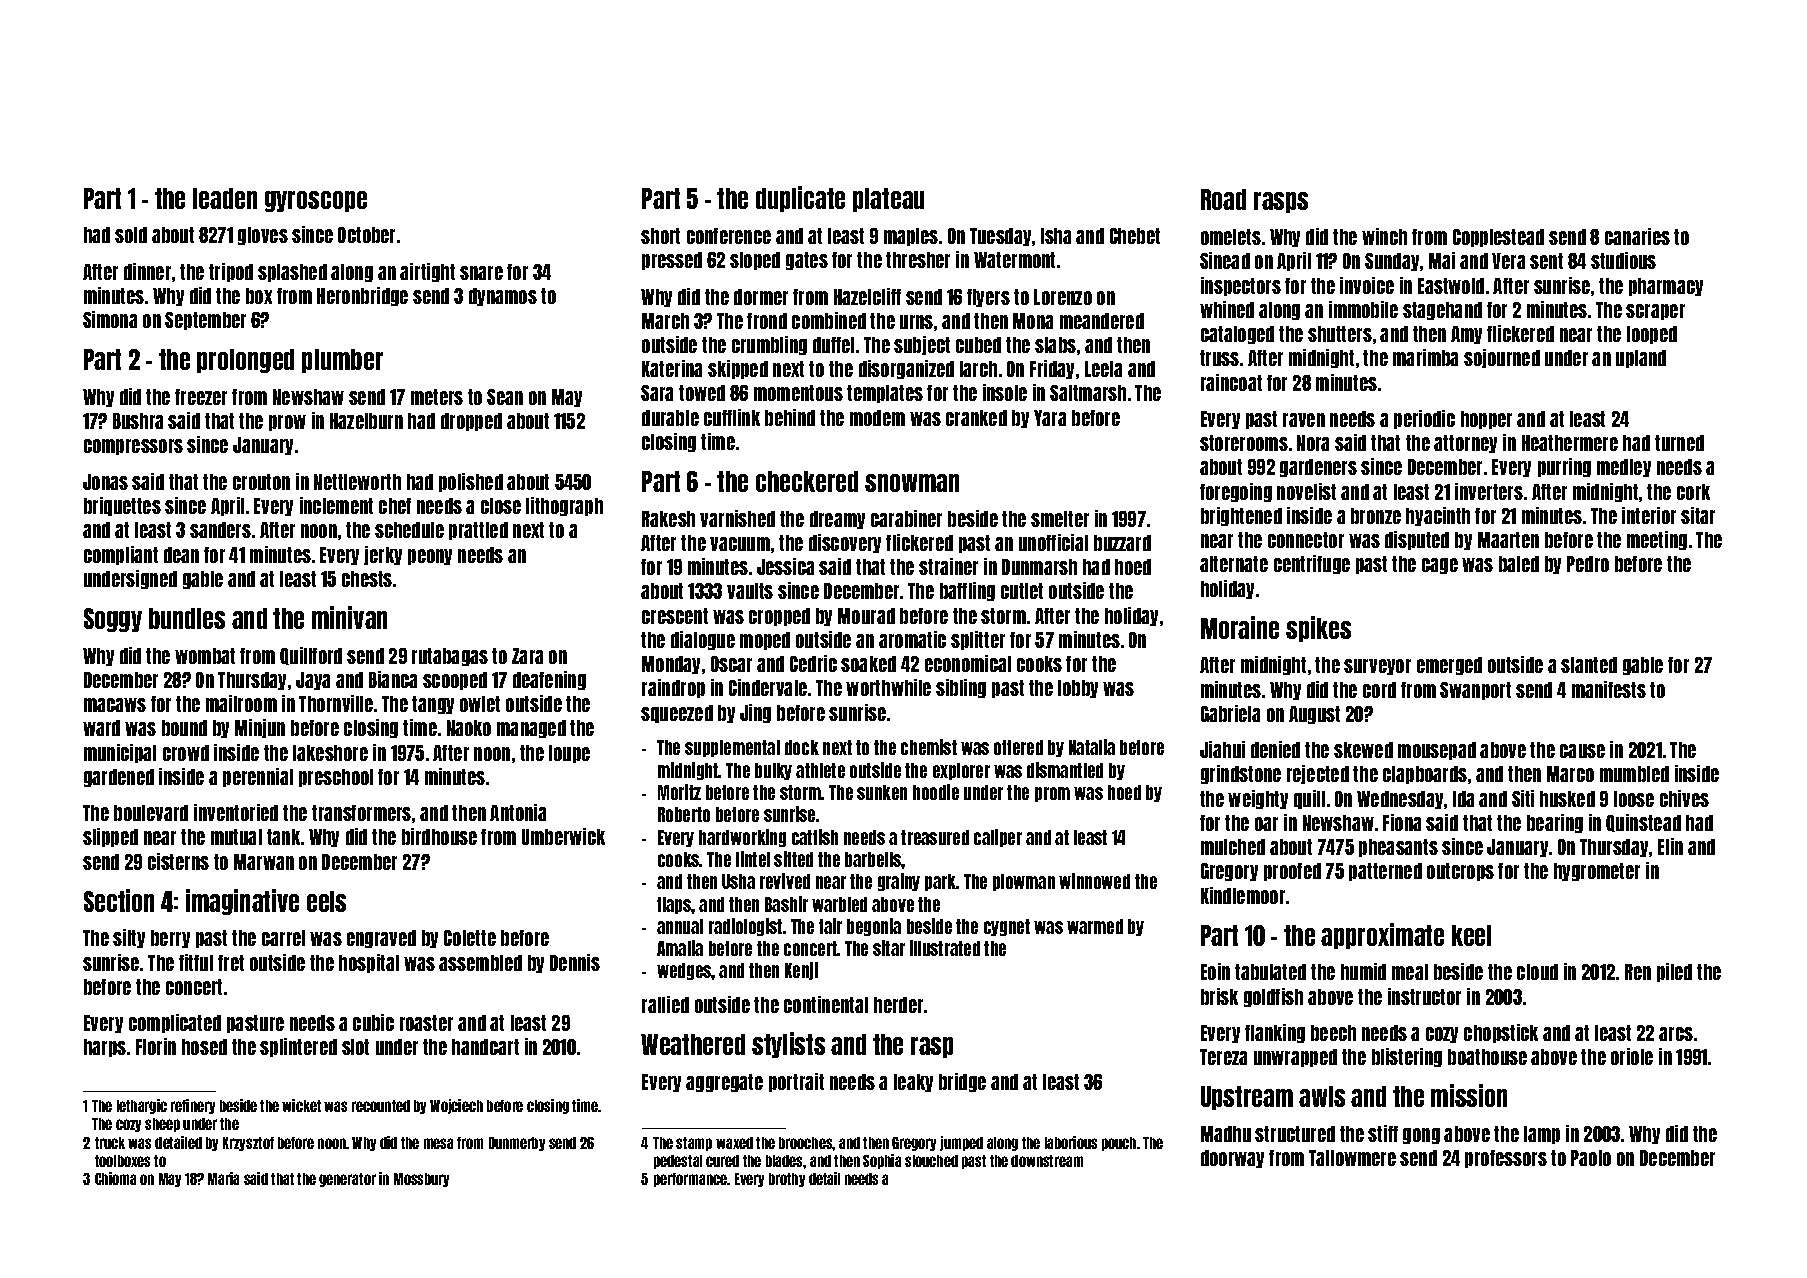 The height and width of the screenshot is (1278, 1807). Describe the element at coordinates (684, 971) in the screenshot. I see `wedges` at that location.
